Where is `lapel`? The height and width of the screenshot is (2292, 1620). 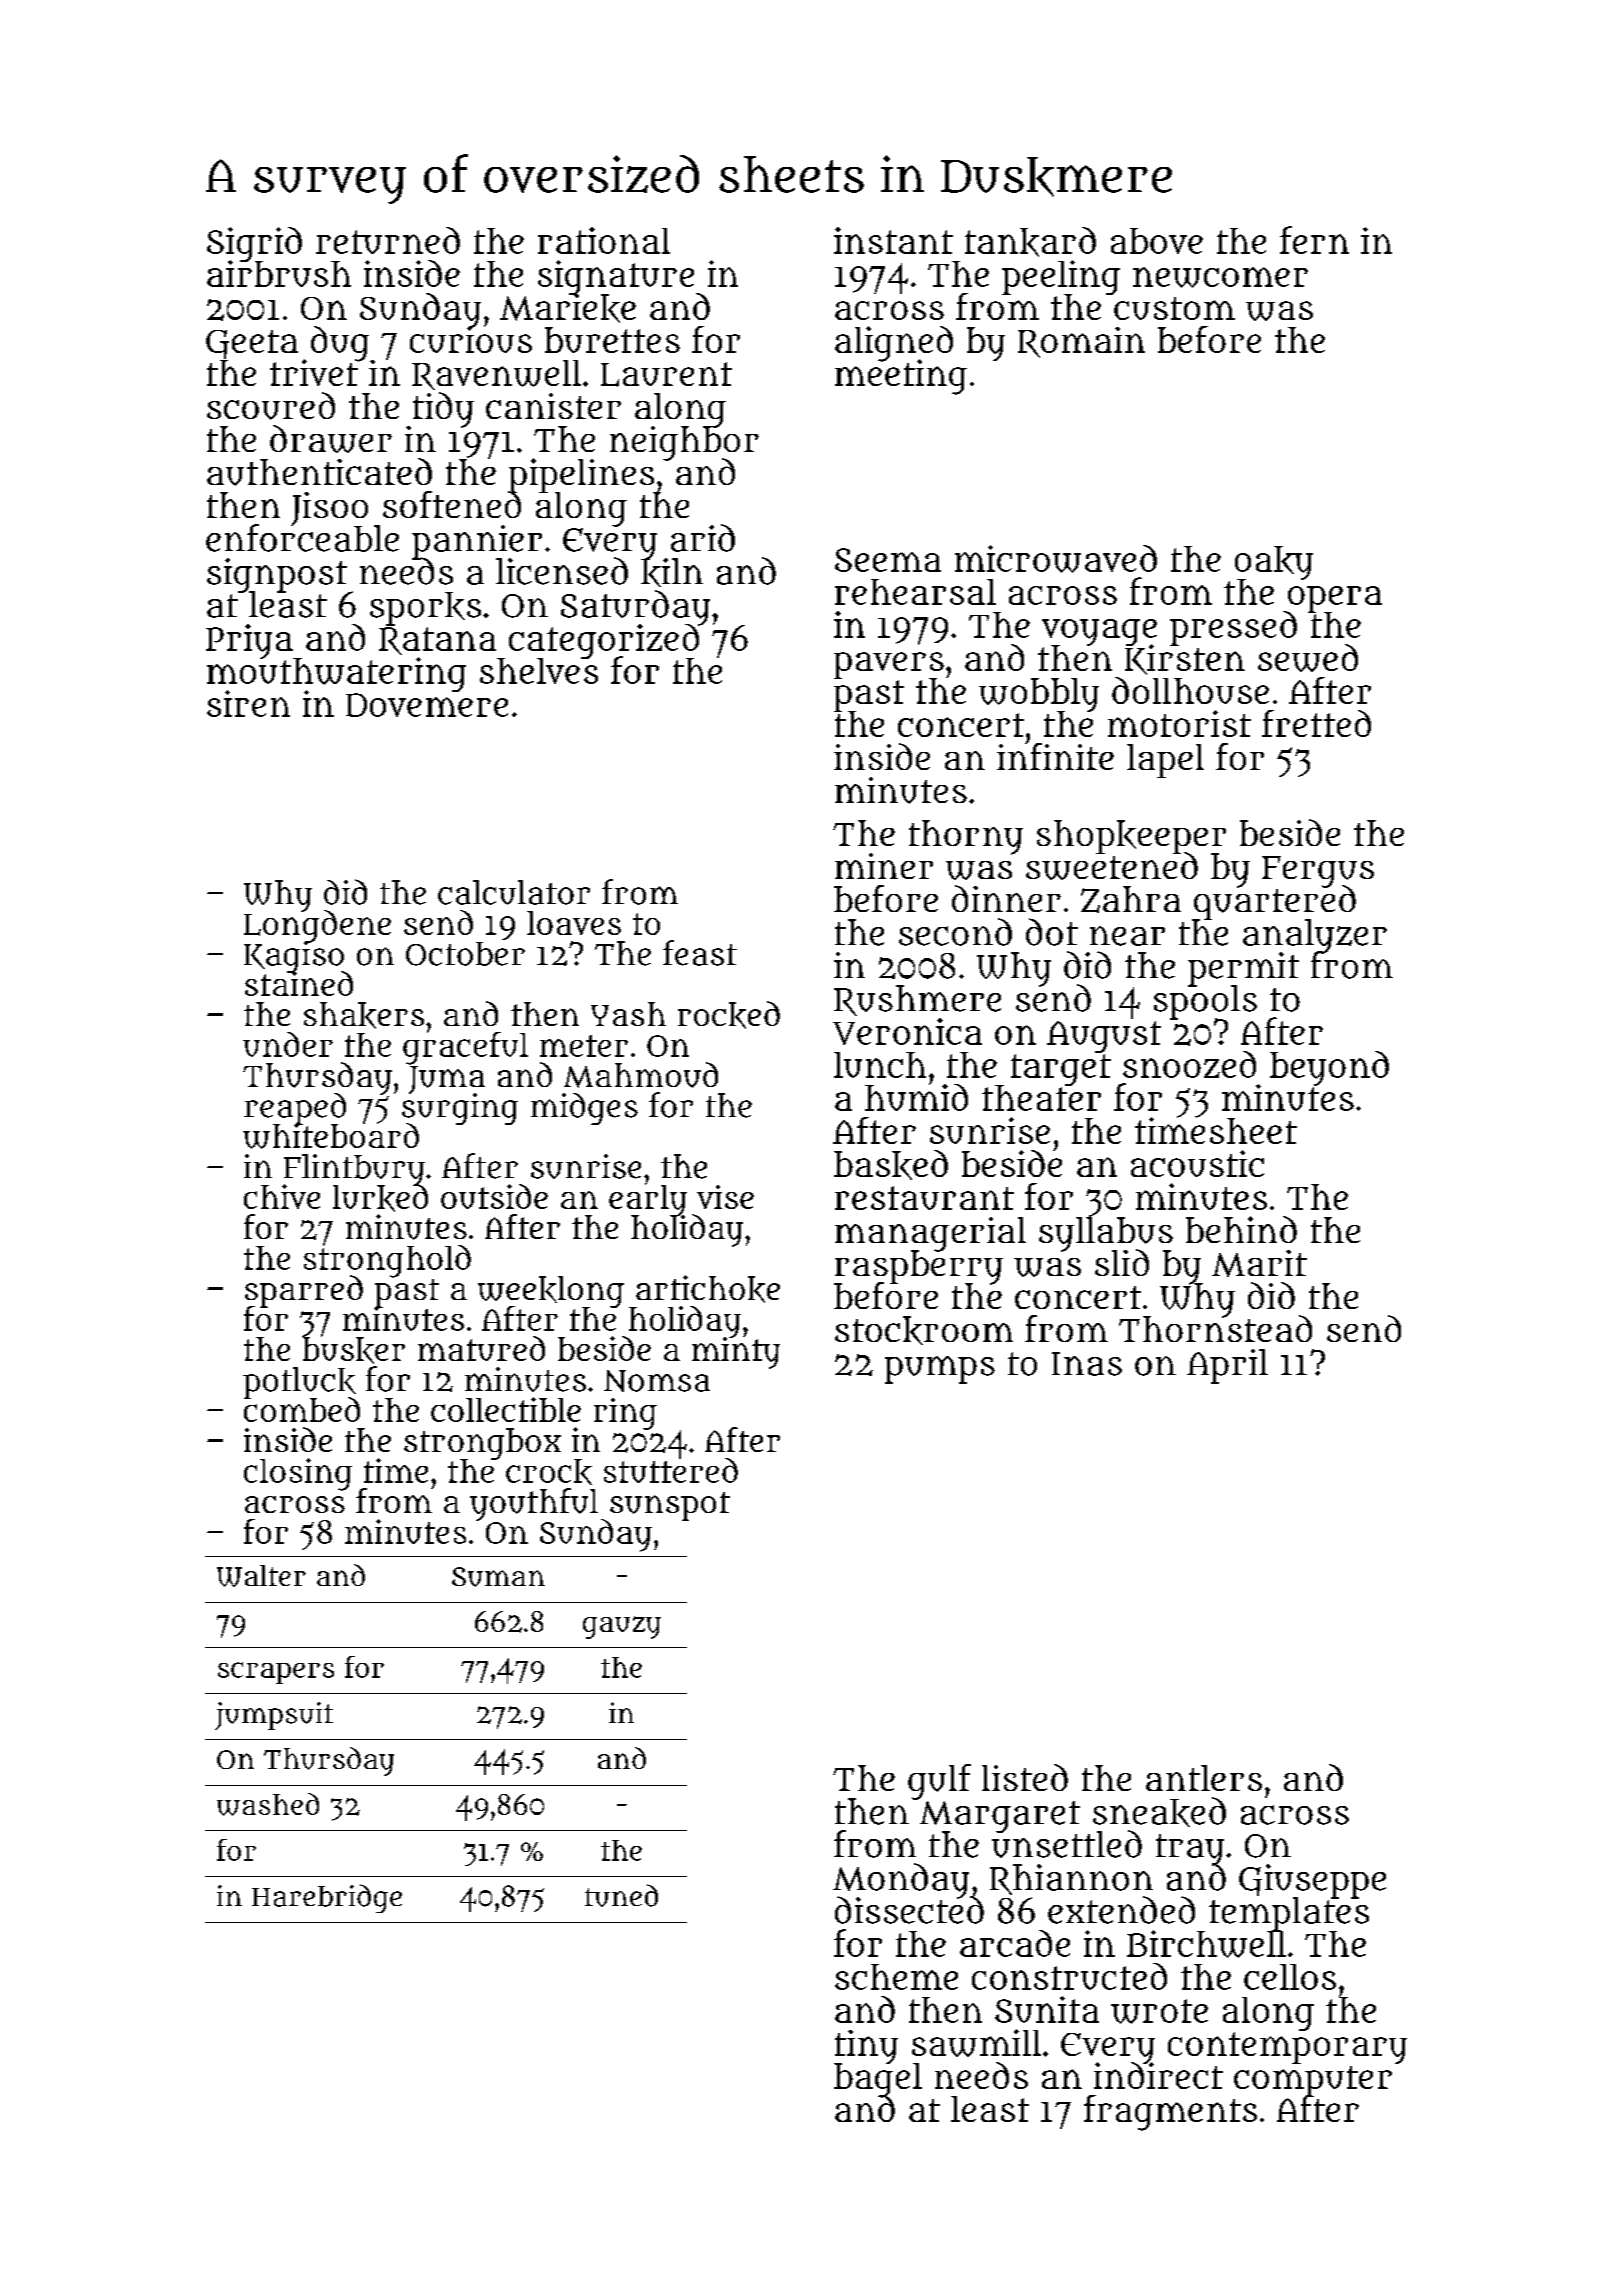 lapel is located at coordinates (1165, 761).
